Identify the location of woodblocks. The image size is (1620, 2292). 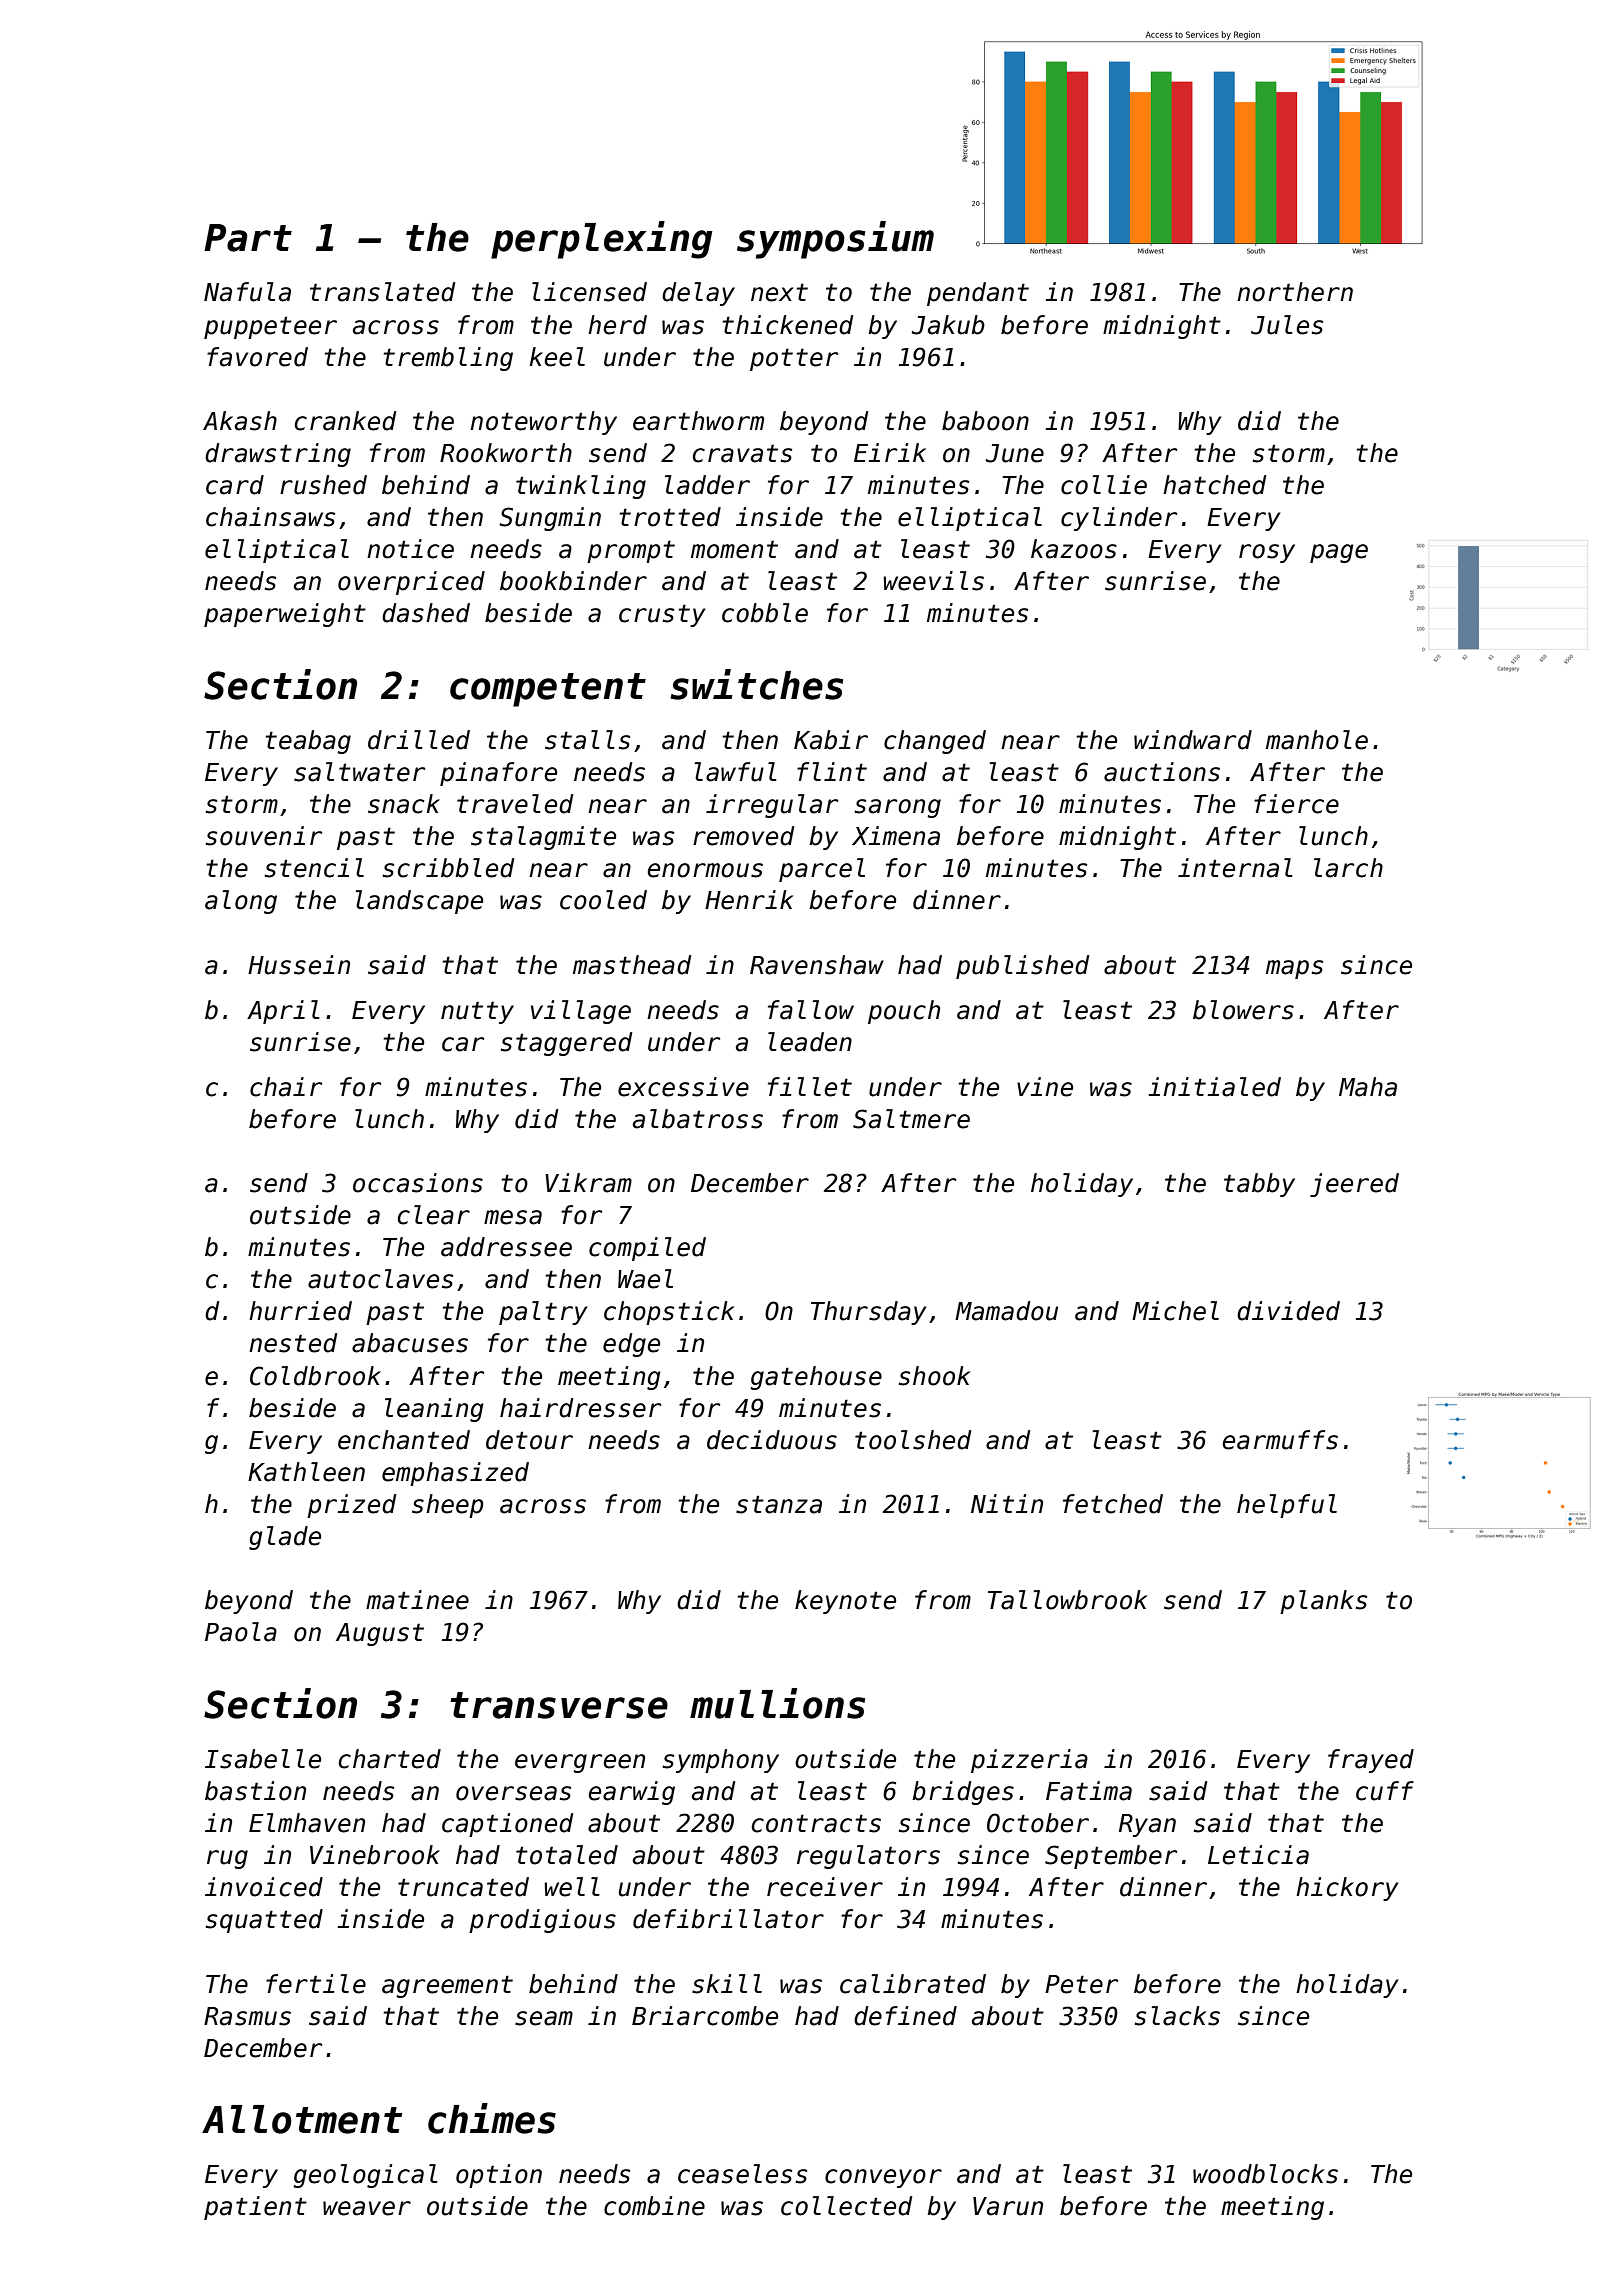
(1265, 2174).
